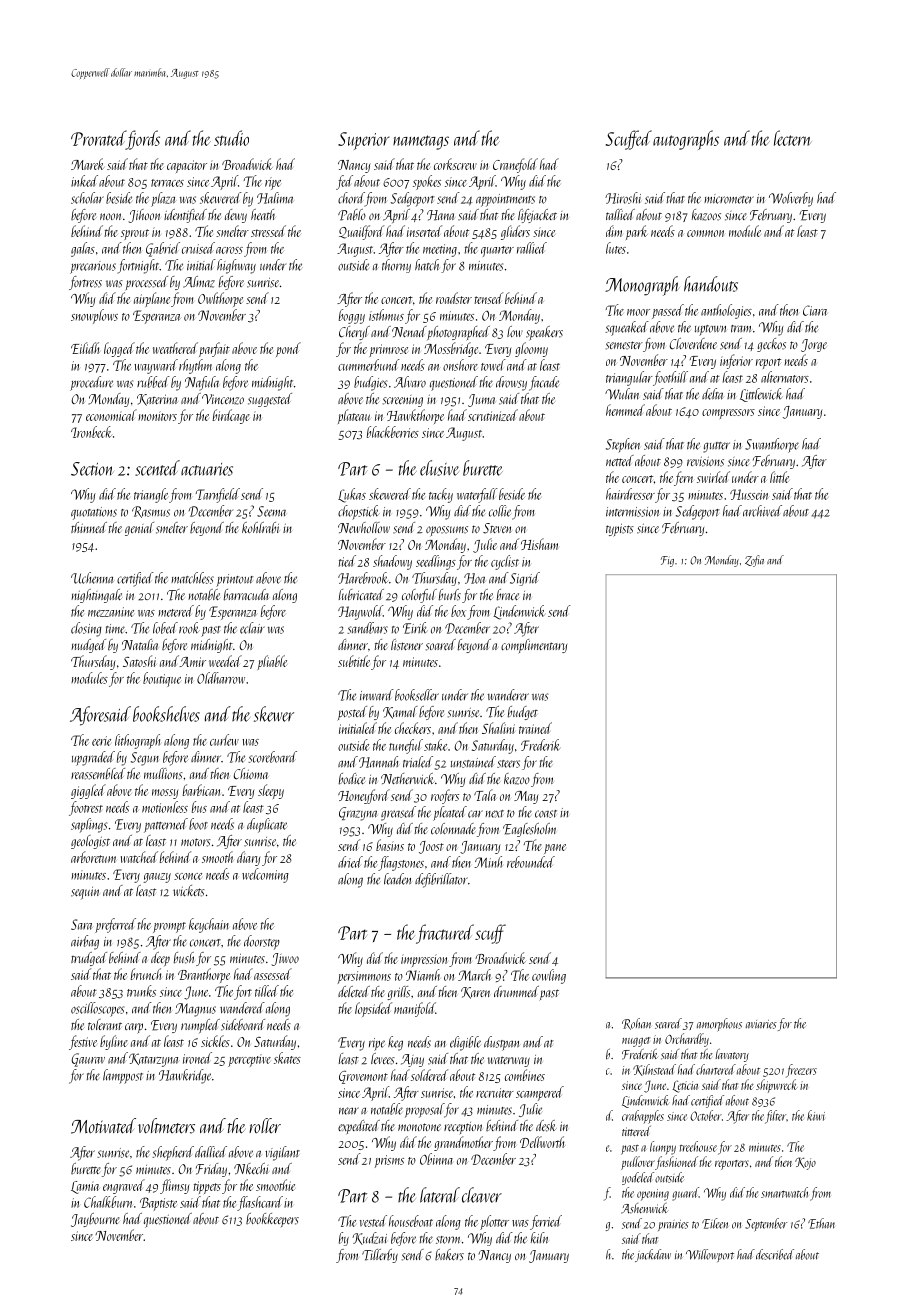 This screenshot has height=1316, width=908. Describe the element at coordinates (363, 1077) in the screenshot. I see `Grovemont` at that location.
